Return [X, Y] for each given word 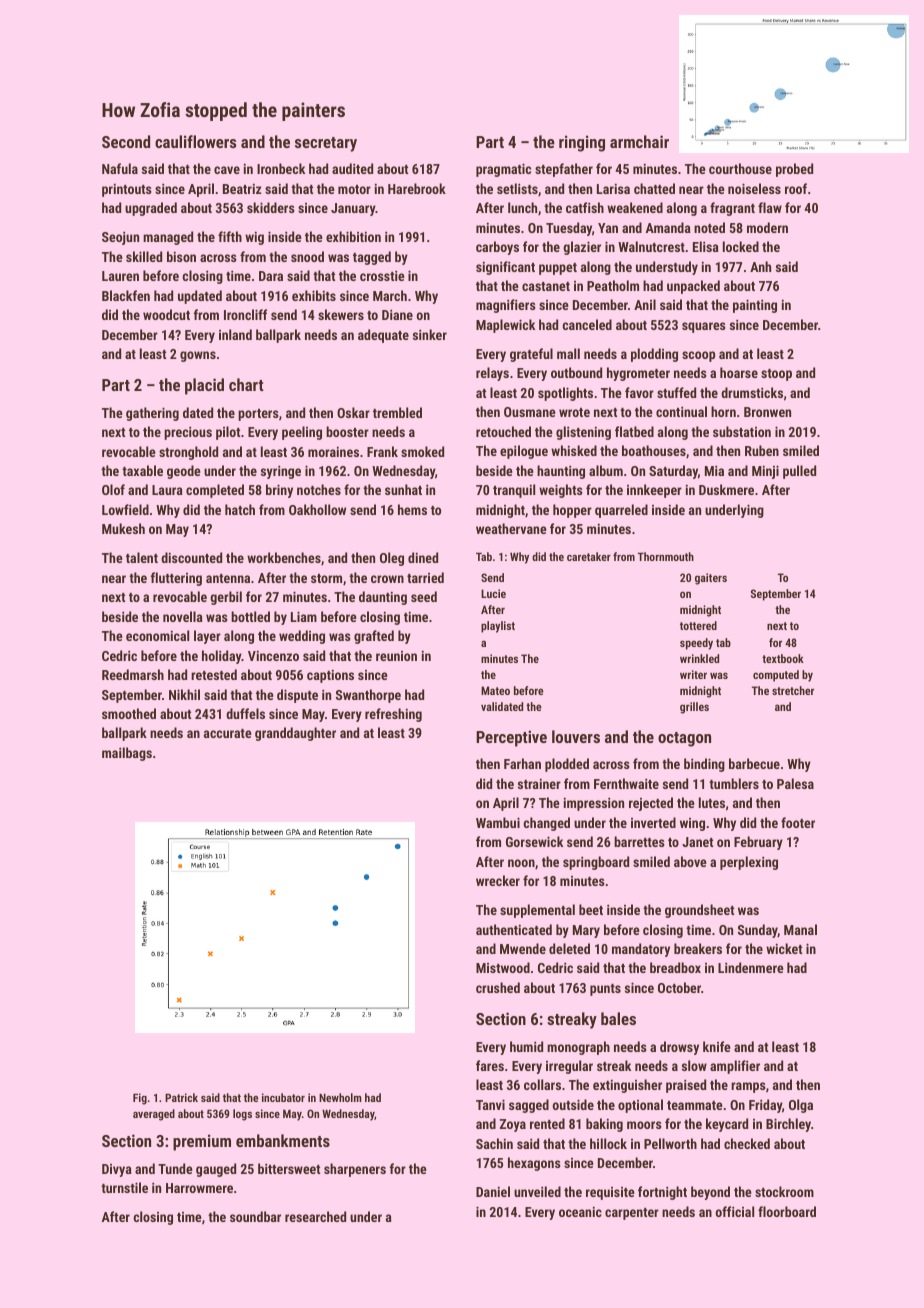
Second [126, 141]
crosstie [382, 275]
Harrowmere [199, 1188]
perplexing [749, 863]
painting [755, 306]
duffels [245, 713]
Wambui [498, 822]
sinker [430, 334]
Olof [113, 489]
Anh [760, 266]
